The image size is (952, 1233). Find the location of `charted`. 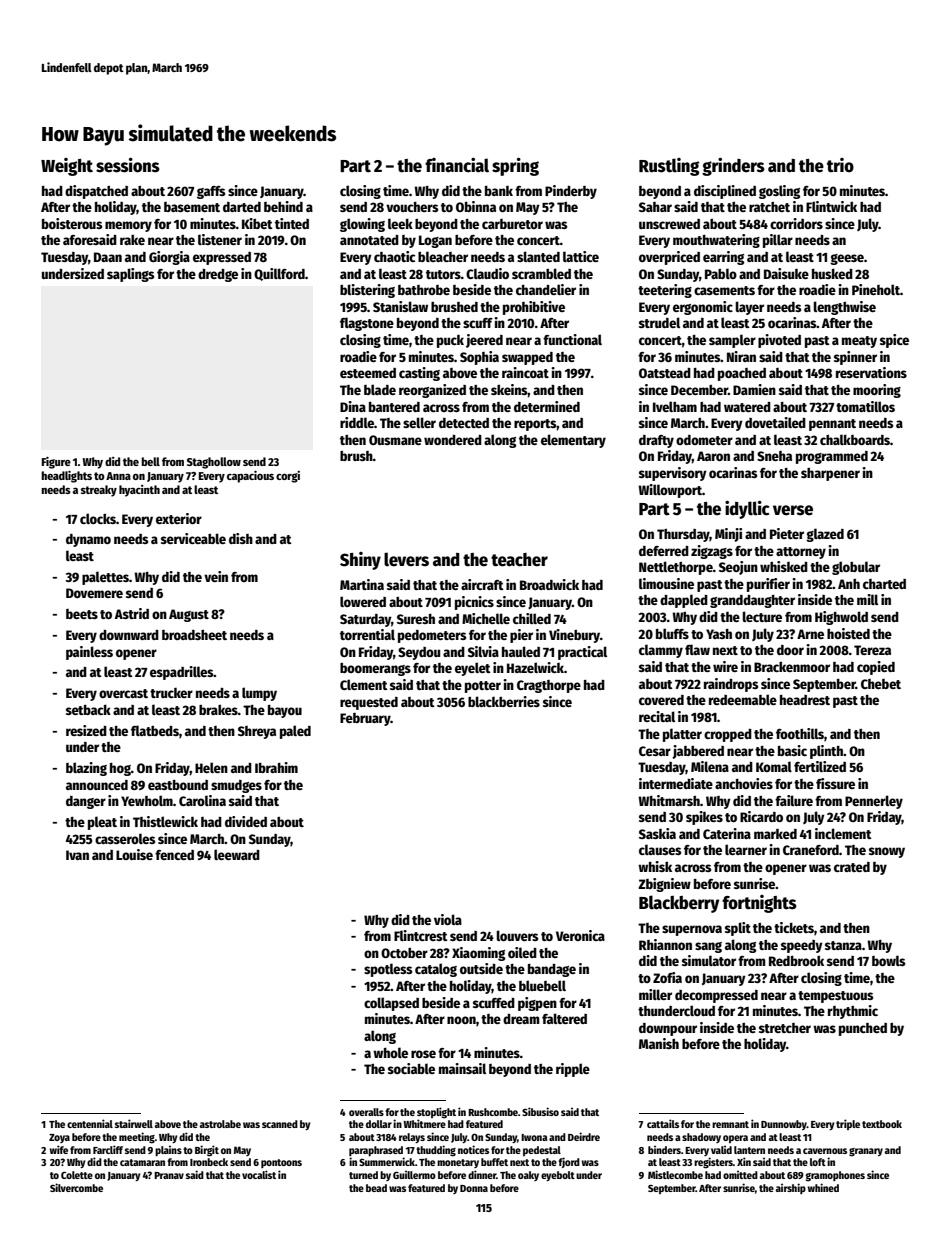

charted is located at coordinates (884, 584).
